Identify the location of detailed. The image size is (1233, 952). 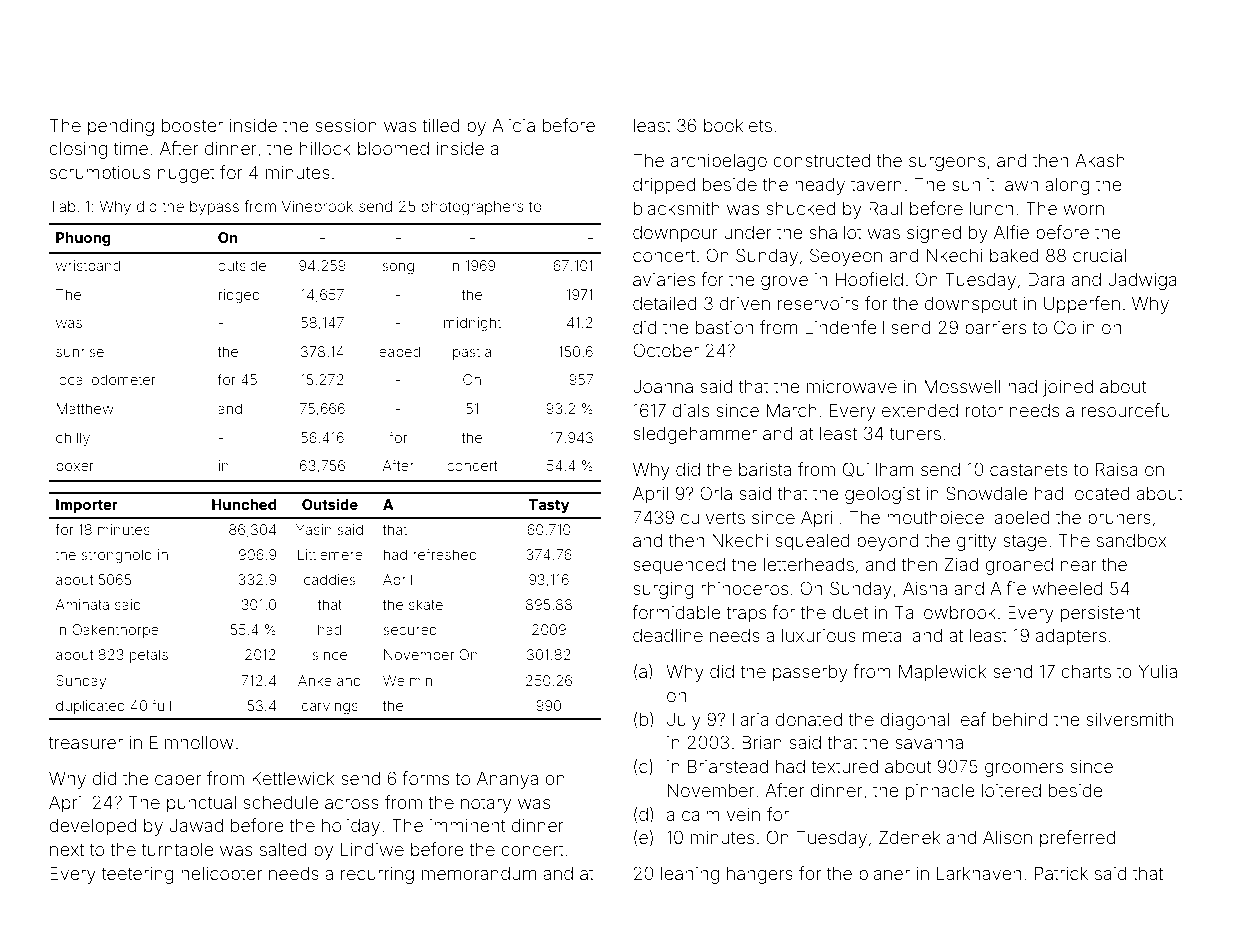
(665, 303).
